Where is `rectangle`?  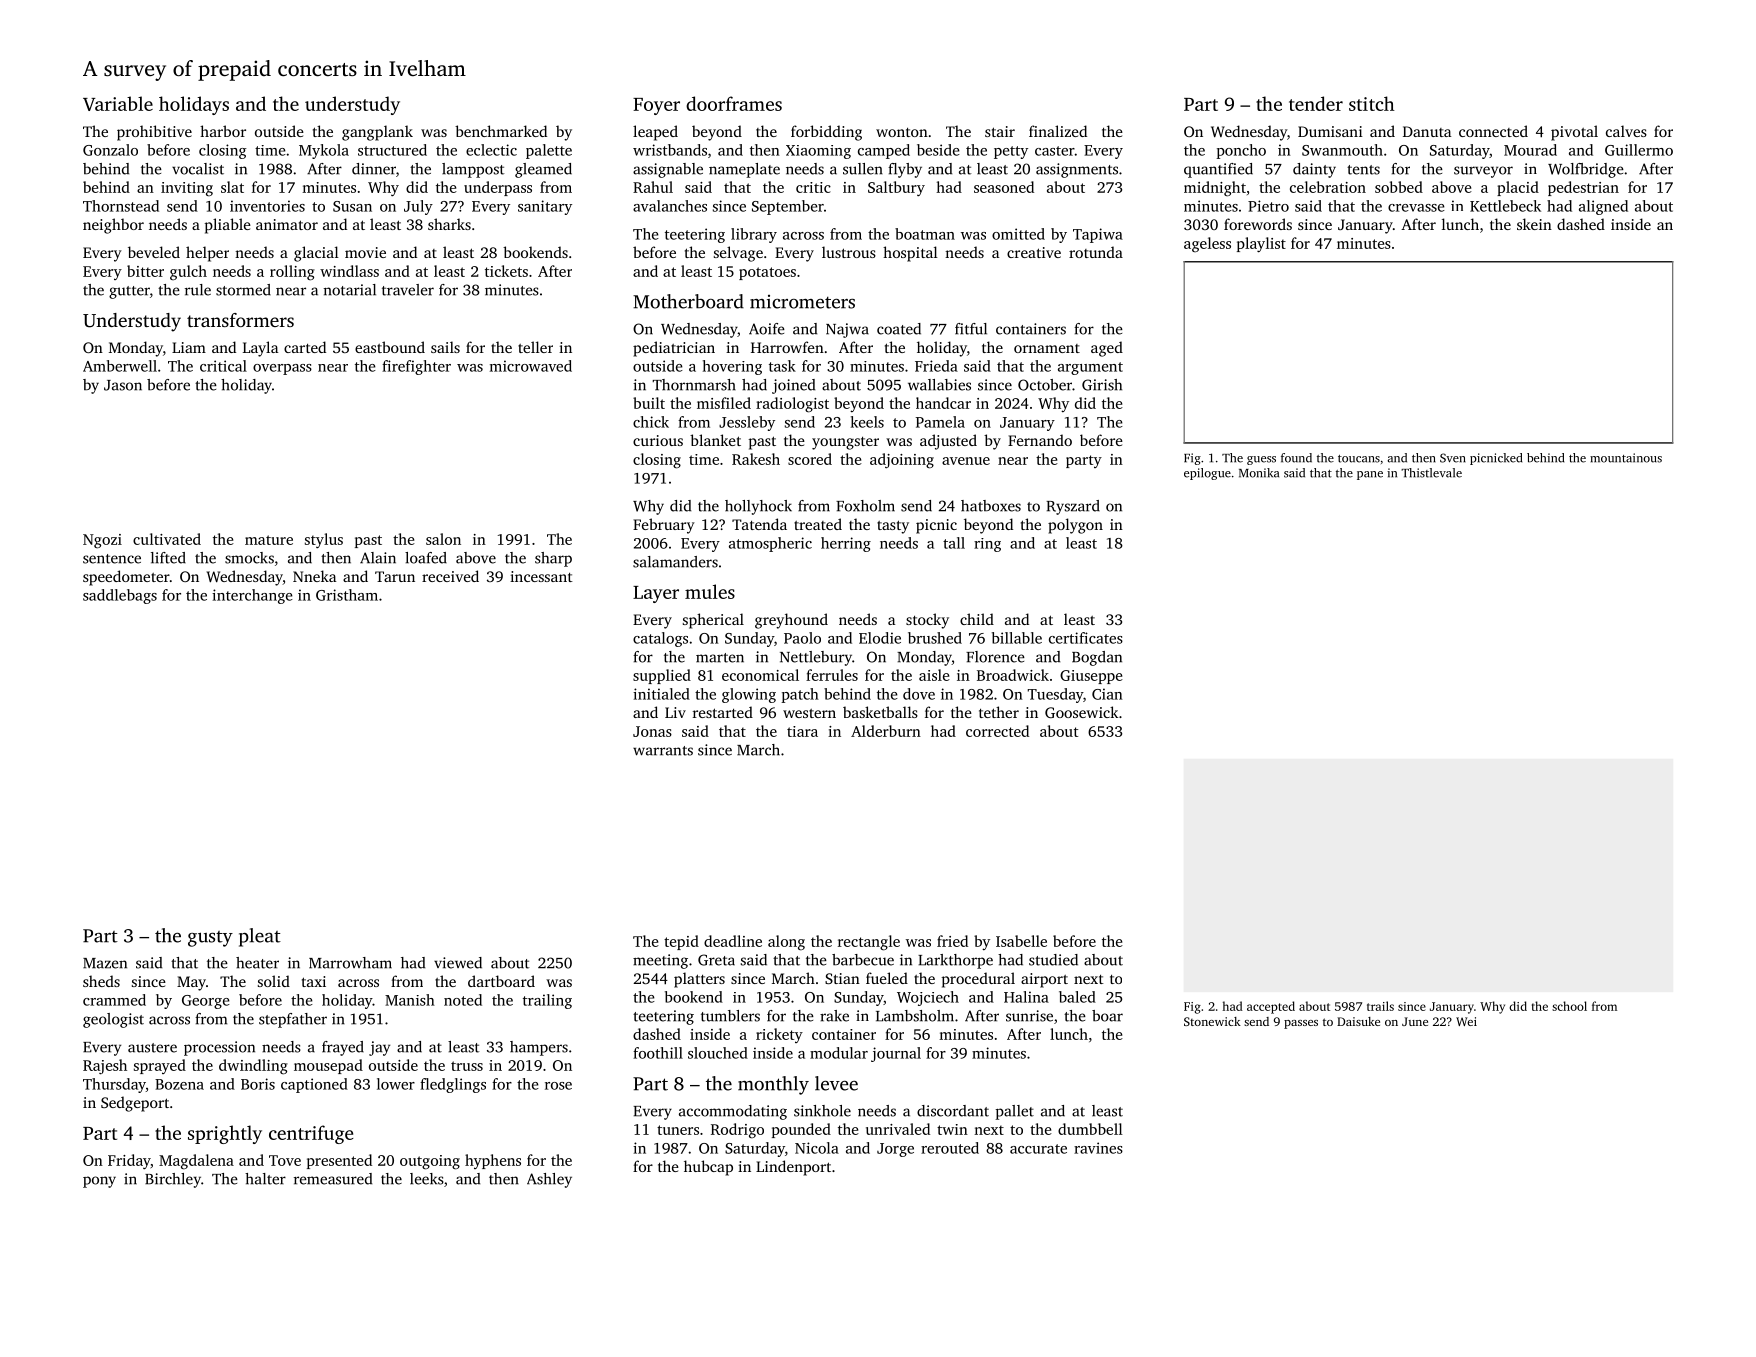
rectangle is located at coordinates (869, 943).
